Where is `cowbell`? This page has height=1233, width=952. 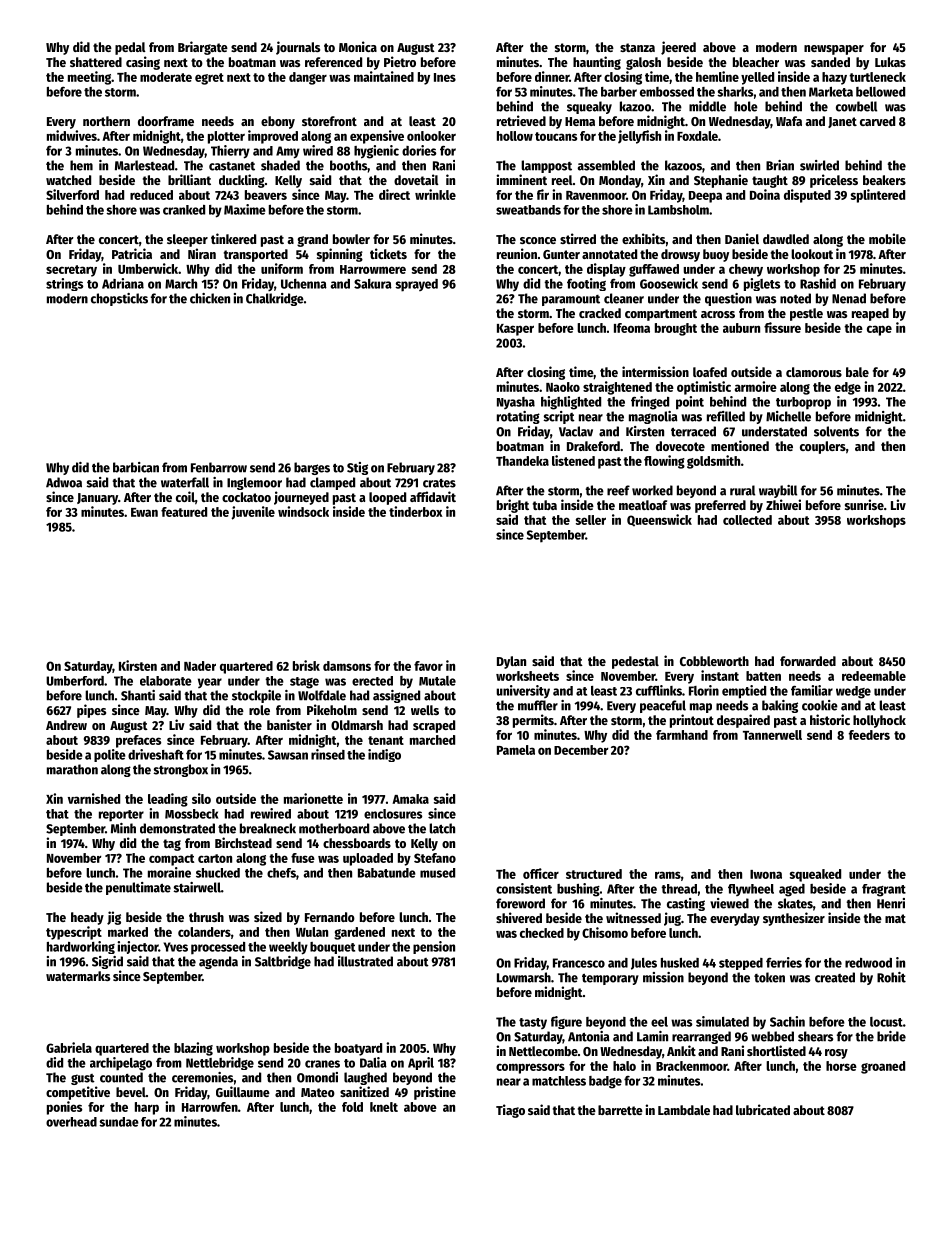
cowbell is located at coordinates (856, 106).
